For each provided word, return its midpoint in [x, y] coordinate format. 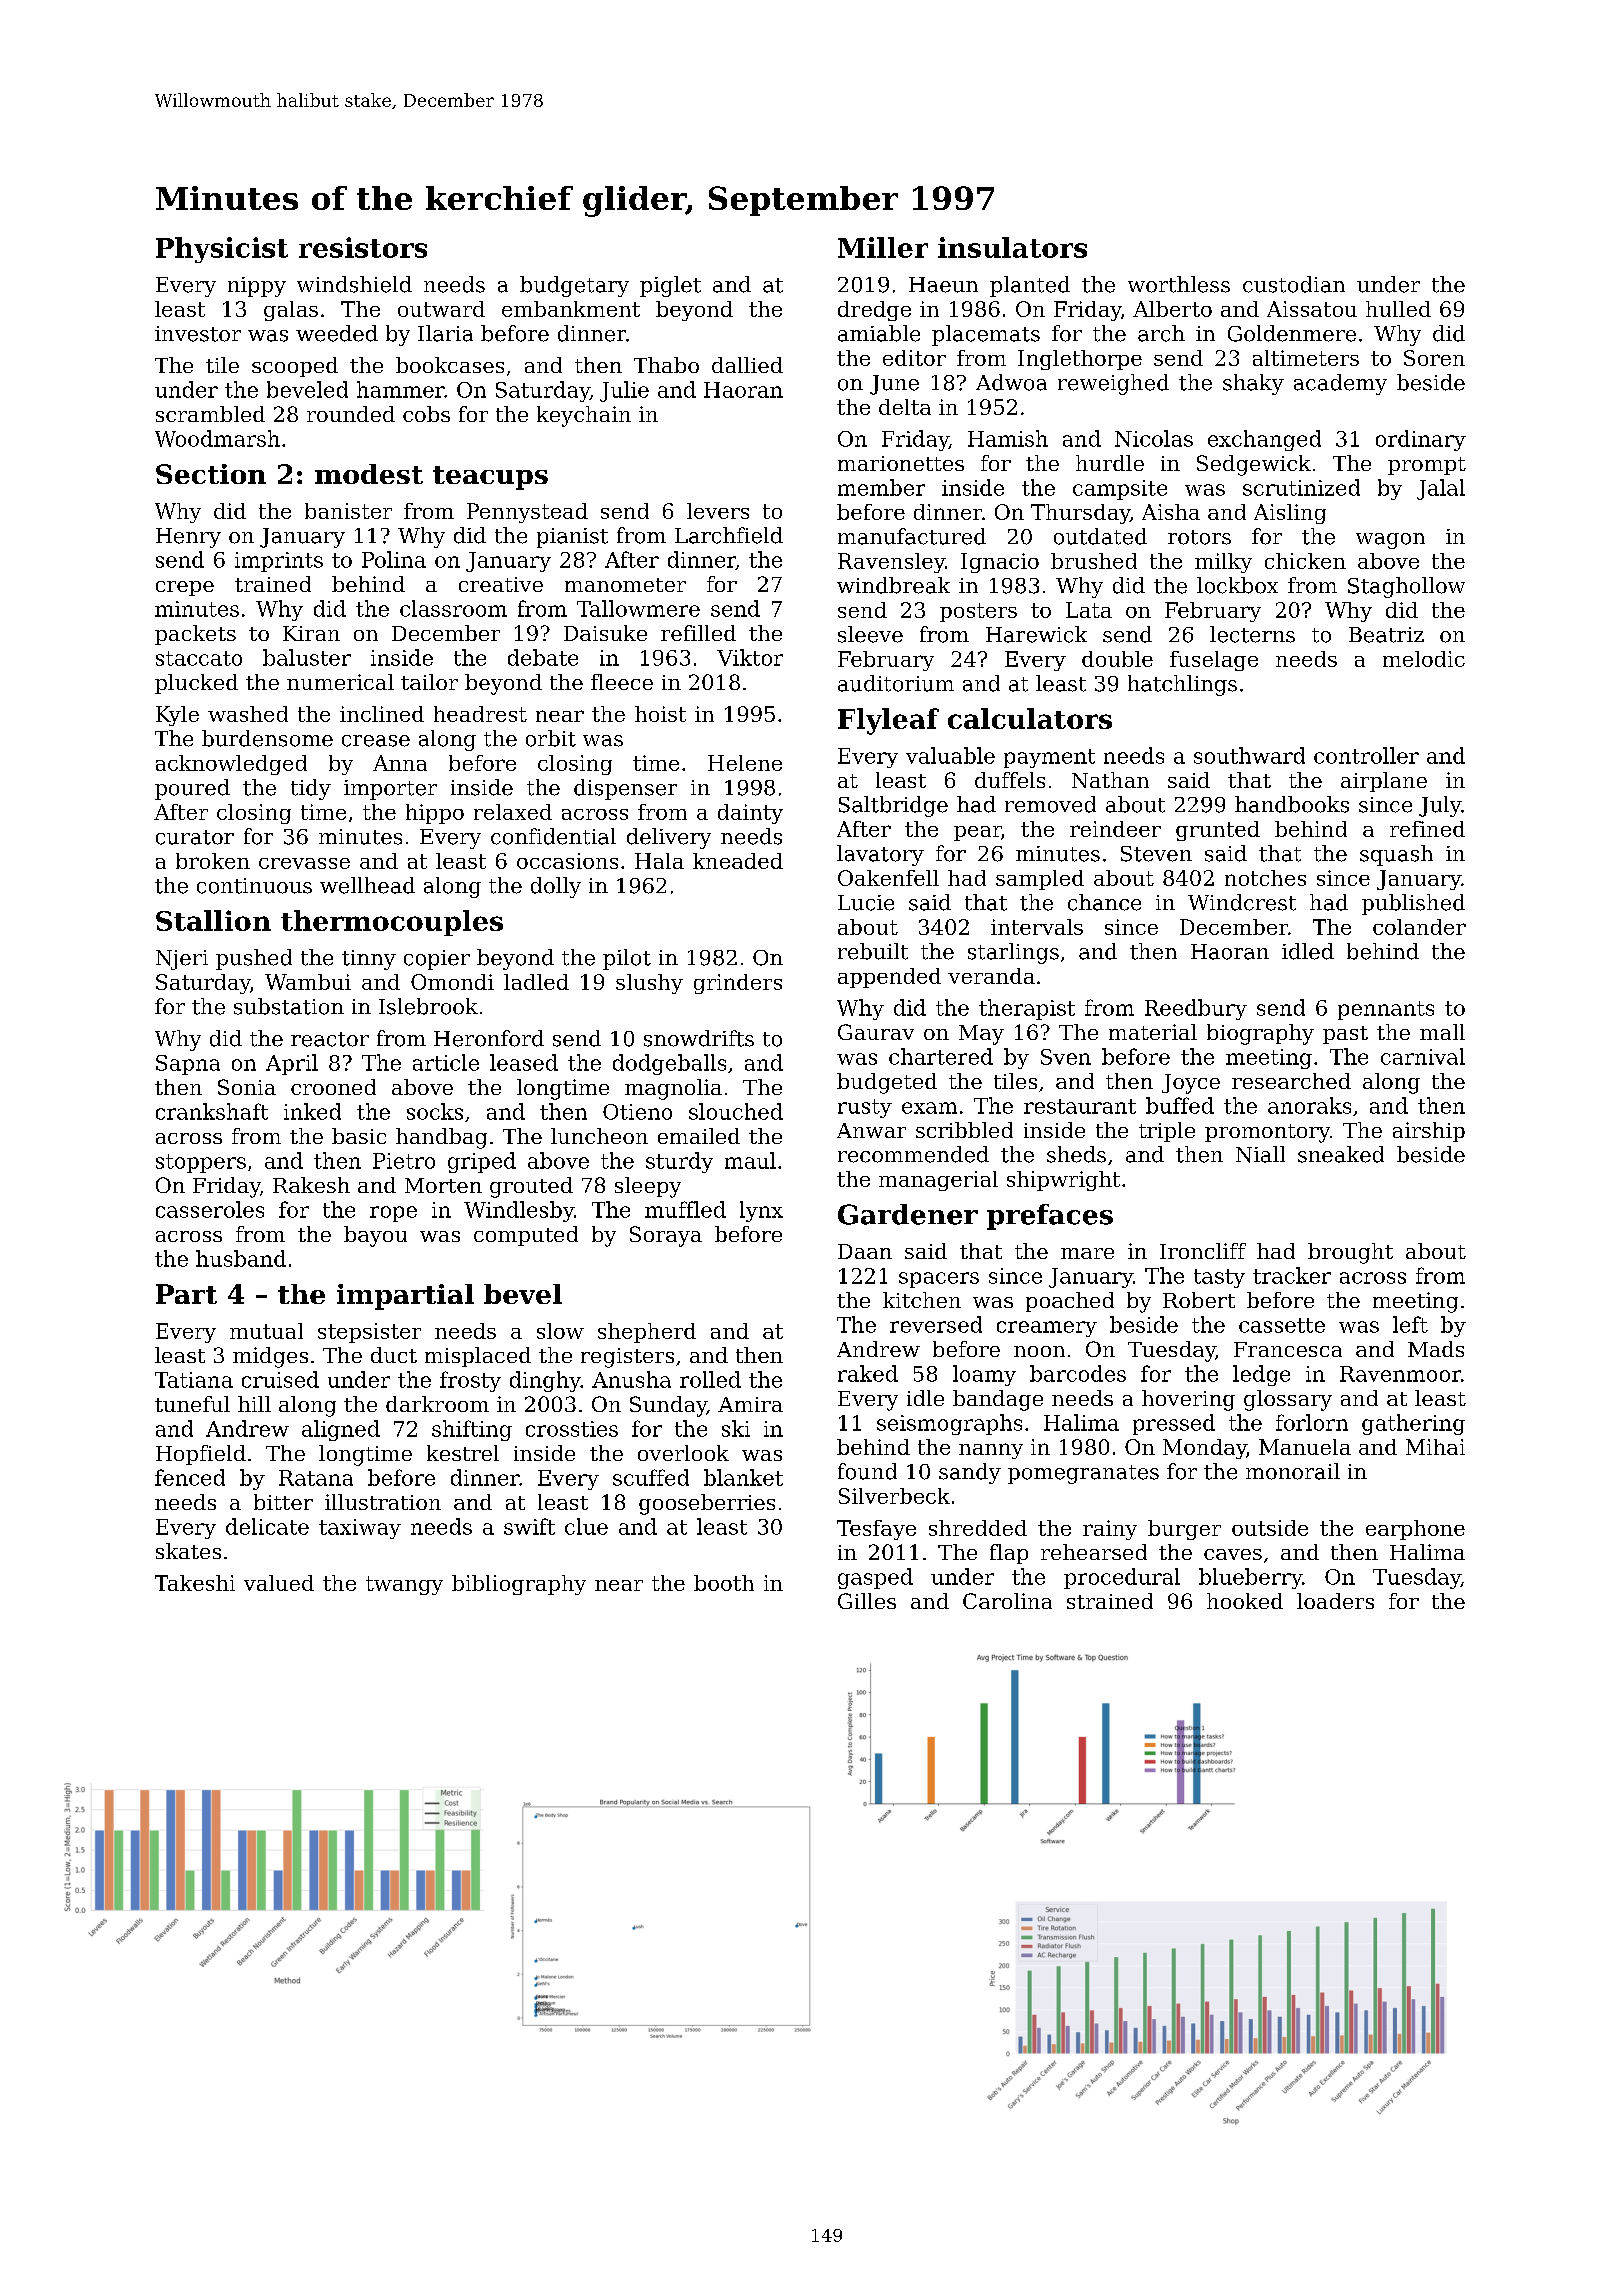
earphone [1415, 1530]
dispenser [625, 789]
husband [241, 1258]
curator [195, 837]
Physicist [222, 250]
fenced [190, 1477]
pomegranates [1083, 1474]
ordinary [1421, 440]
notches [1265, 878]
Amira [750, 1404]
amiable [879, 333]
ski [736, 1428]
